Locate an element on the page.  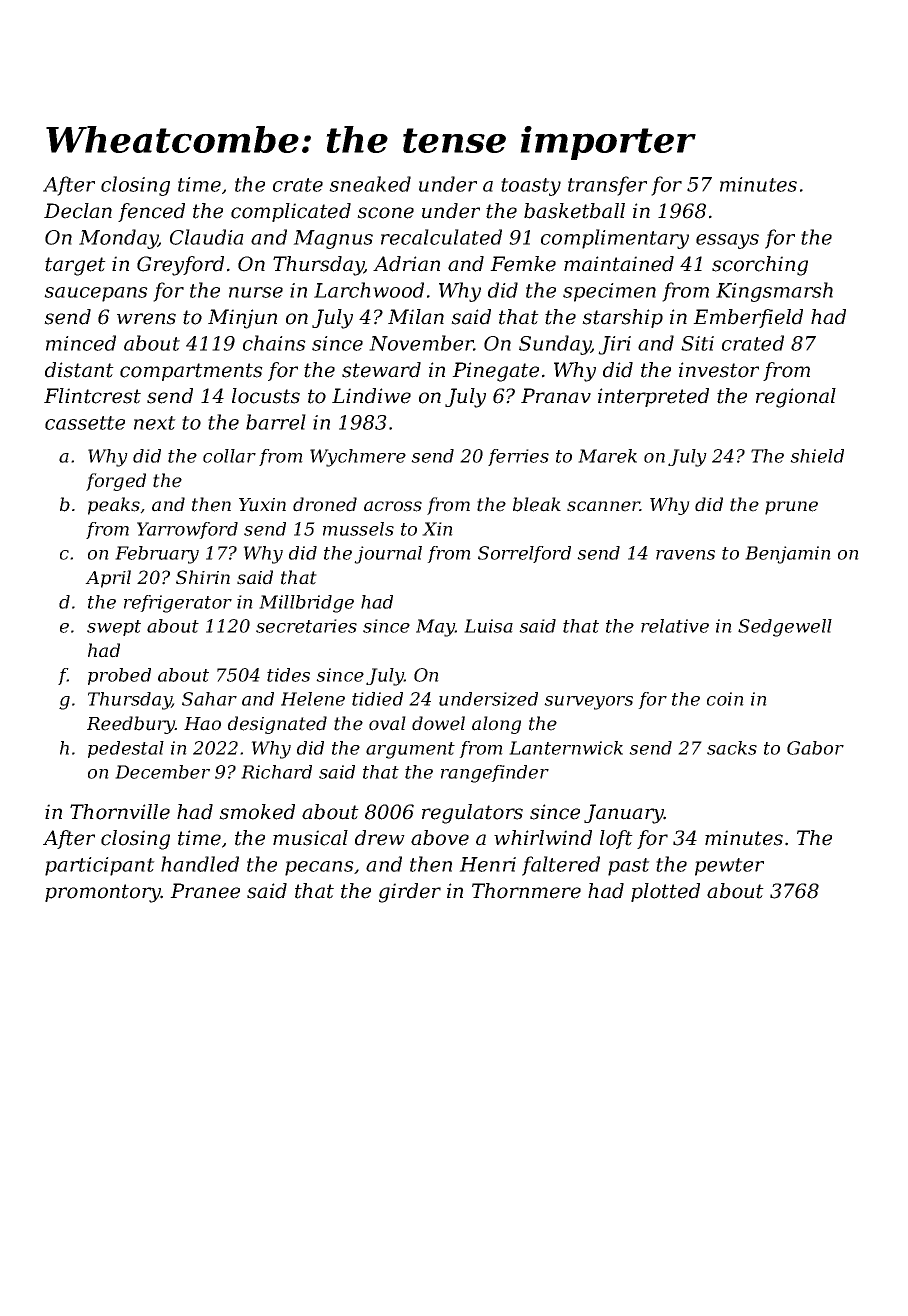
Femke is located at coordinates (523, 264).
